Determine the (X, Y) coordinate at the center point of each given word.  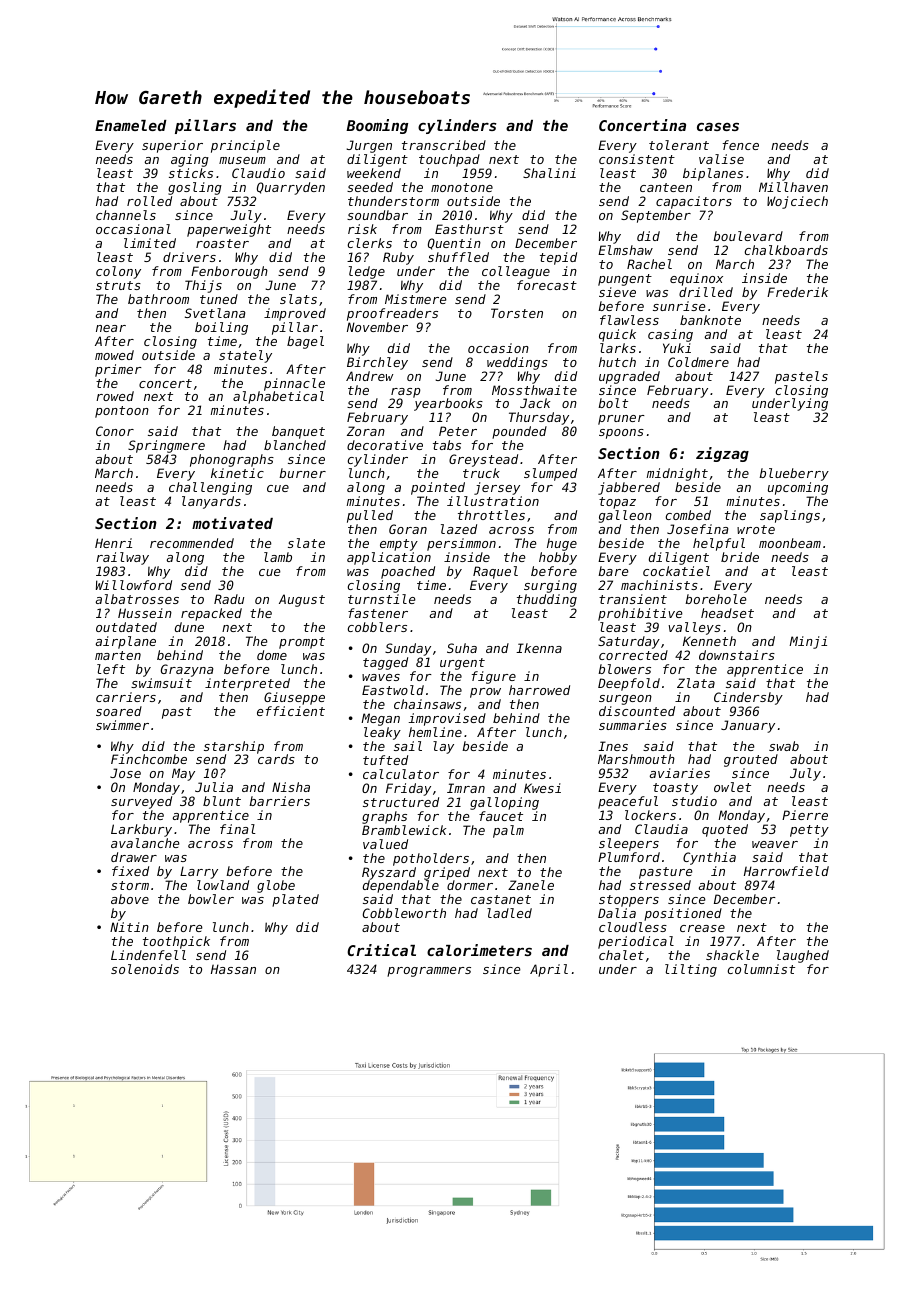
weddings (517, 363)
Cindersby (748, 698)
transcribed (444, 145)
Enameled (131, 125)
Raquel (495, 572)
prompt (302, 643)
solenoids (145, 969)
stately (245, 356)
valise (721, 159)
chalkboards (786, 250)
